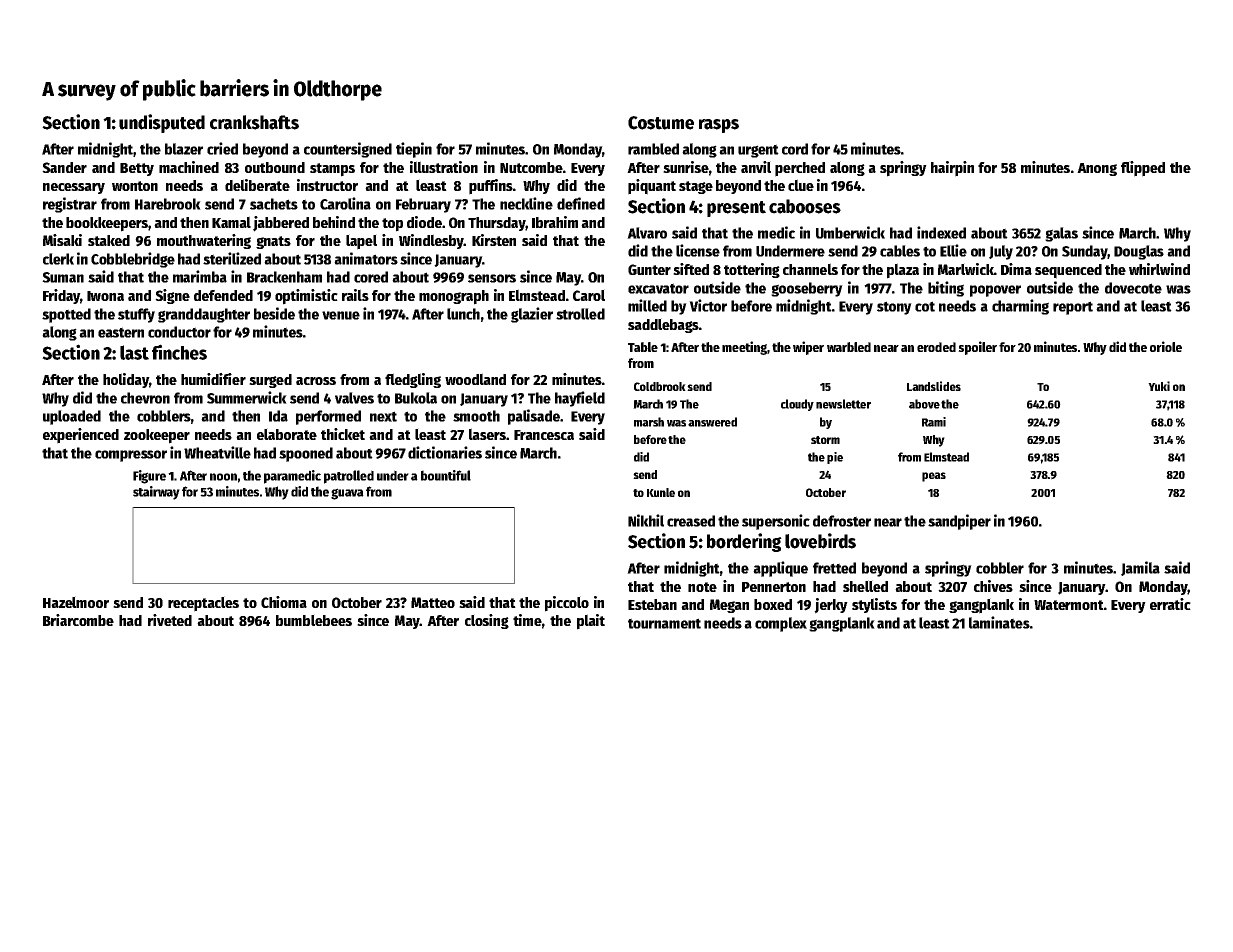  Describe the element at coordinates (581, 203) in the screenshot. I see `defined` at that location.
